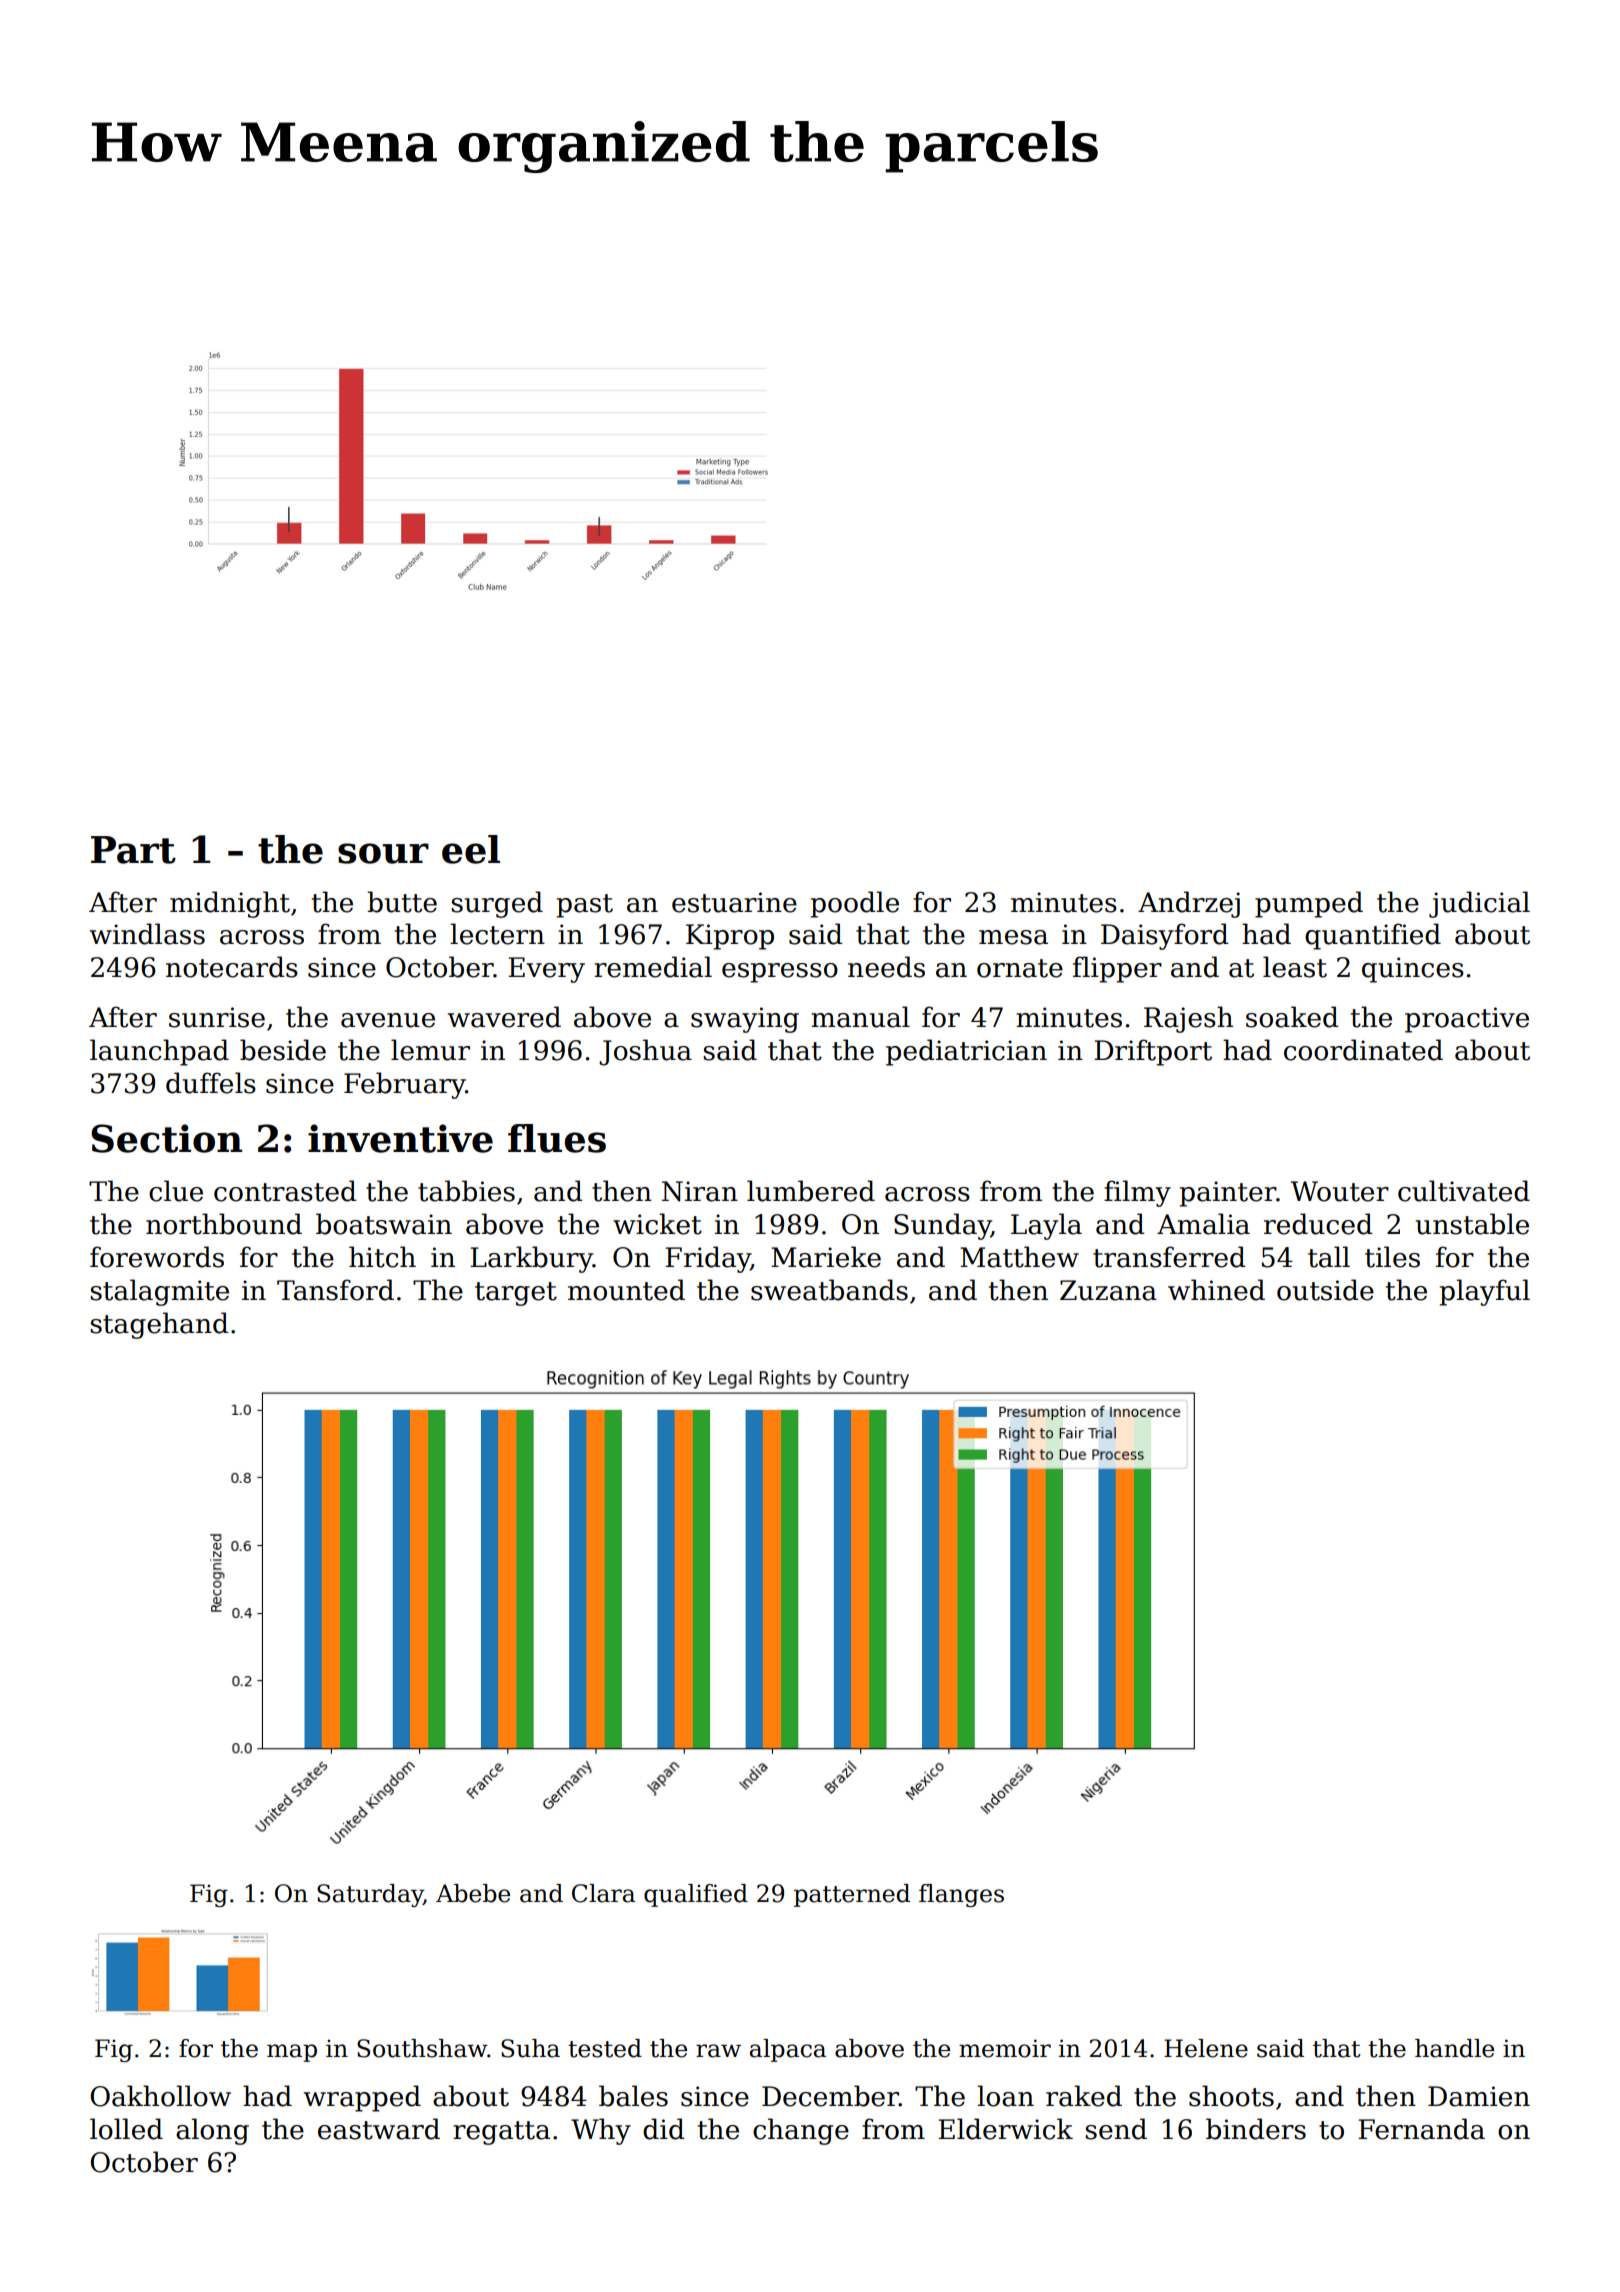 The width and height of the screenshot is (1620, 2292). I want to click on Andrzej, so click(1189, 904).
